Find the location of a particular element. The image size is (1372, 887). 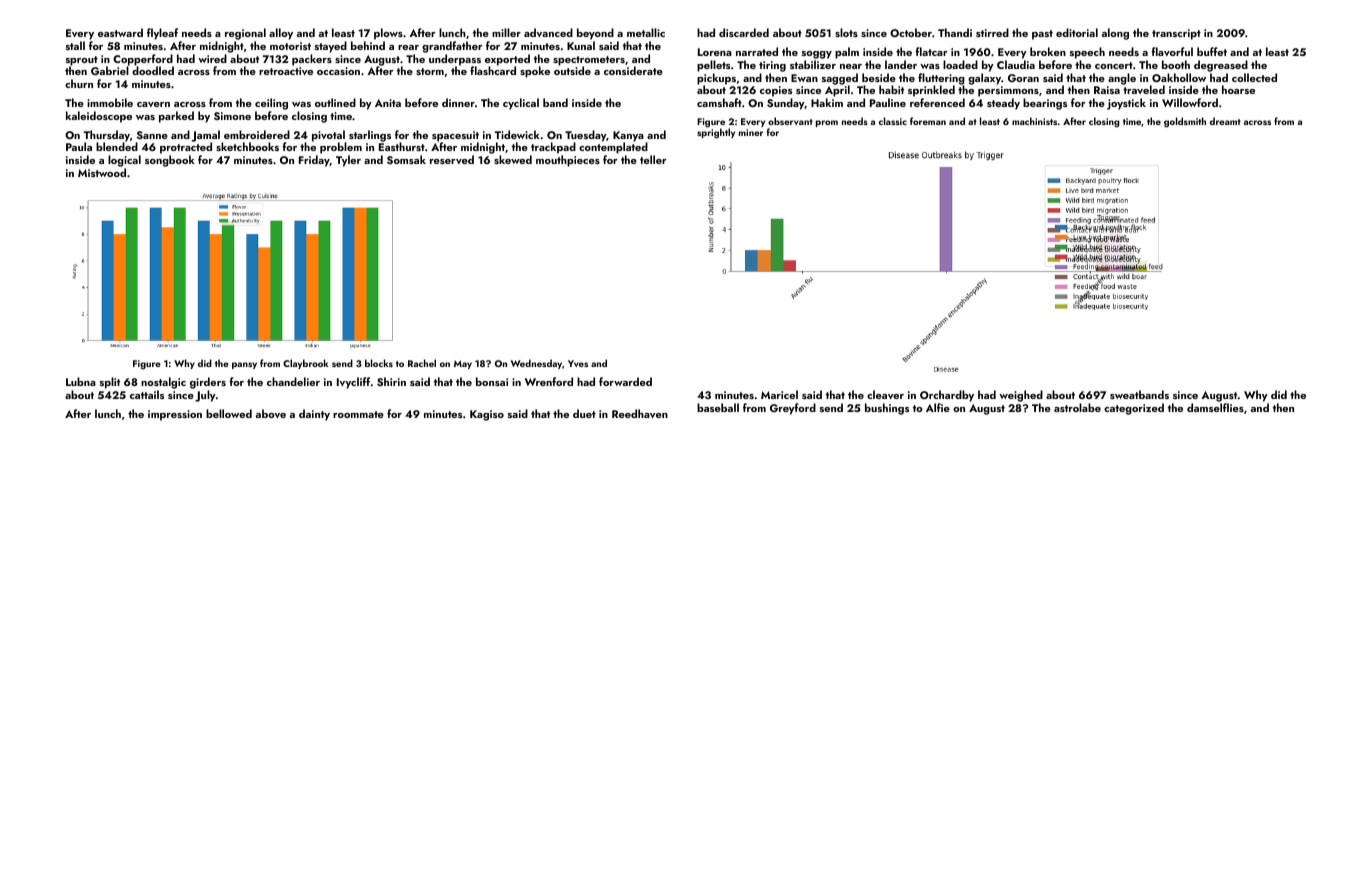

teller is located at coordinates (653, 159).
